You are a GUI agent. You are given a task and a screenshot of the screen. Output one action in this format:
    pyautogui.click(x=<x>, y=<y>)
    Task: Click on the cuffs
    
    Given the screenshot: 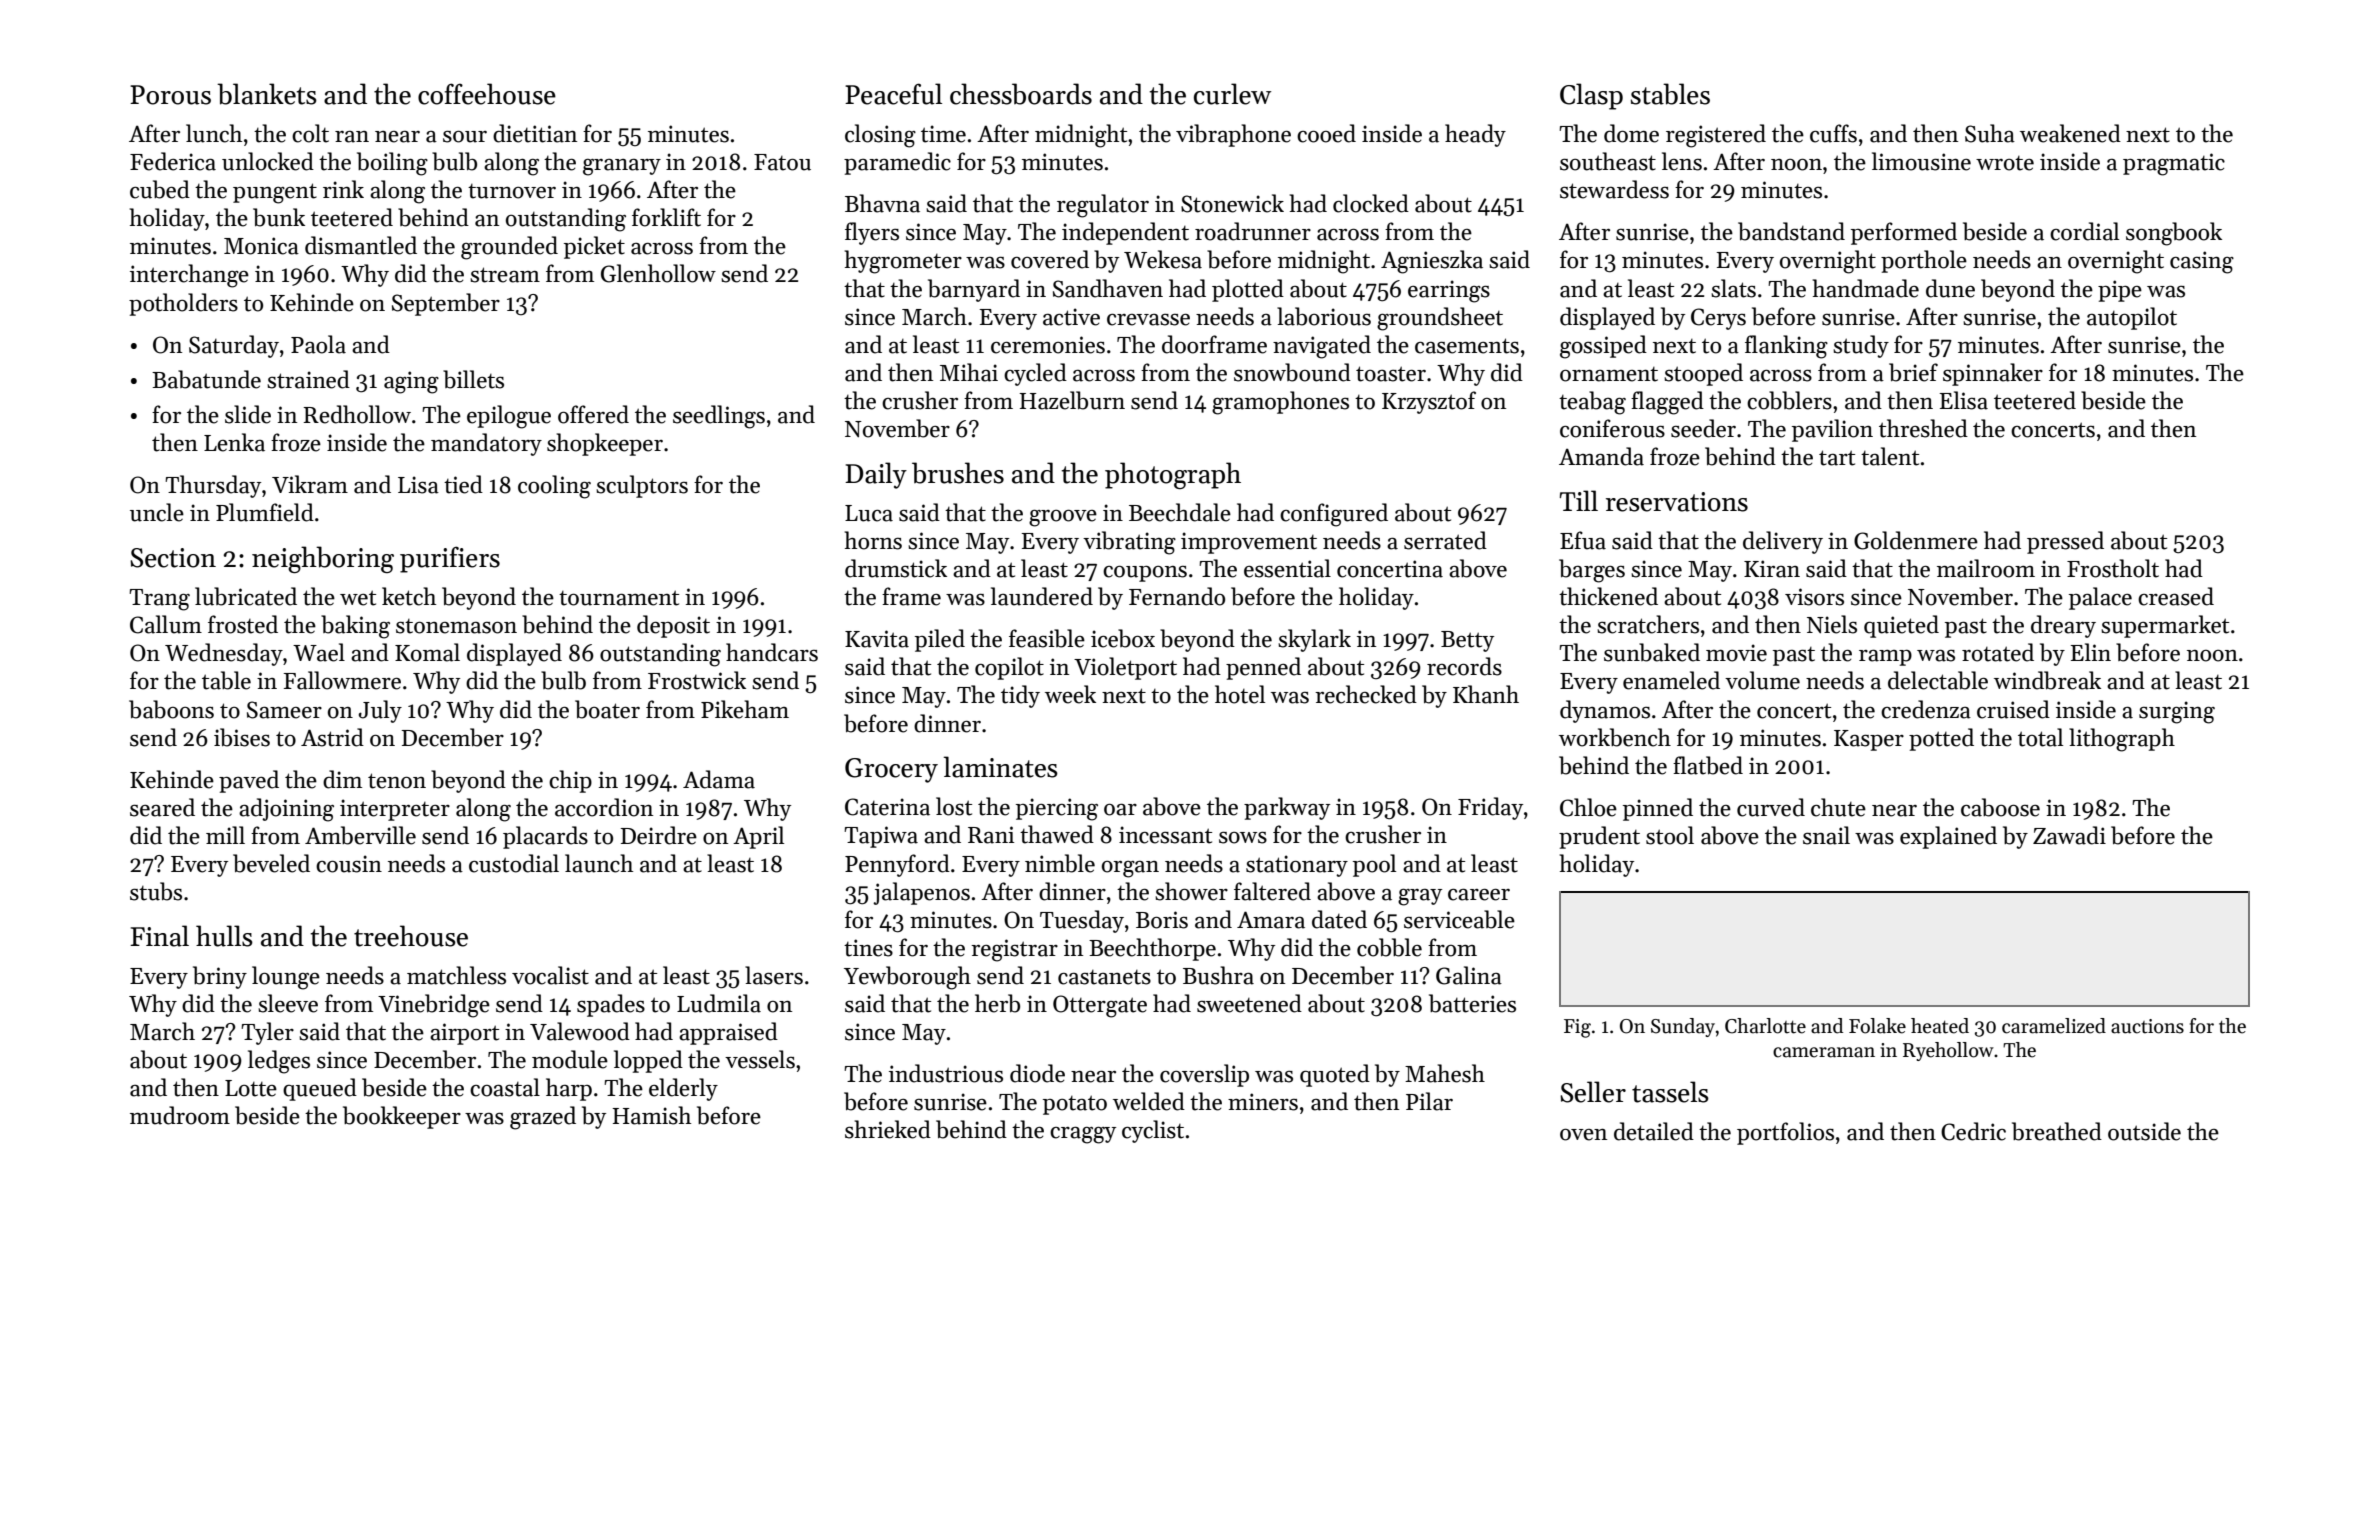 What is the action you would take?
    pyautogui.click(x=1833, y=133)
